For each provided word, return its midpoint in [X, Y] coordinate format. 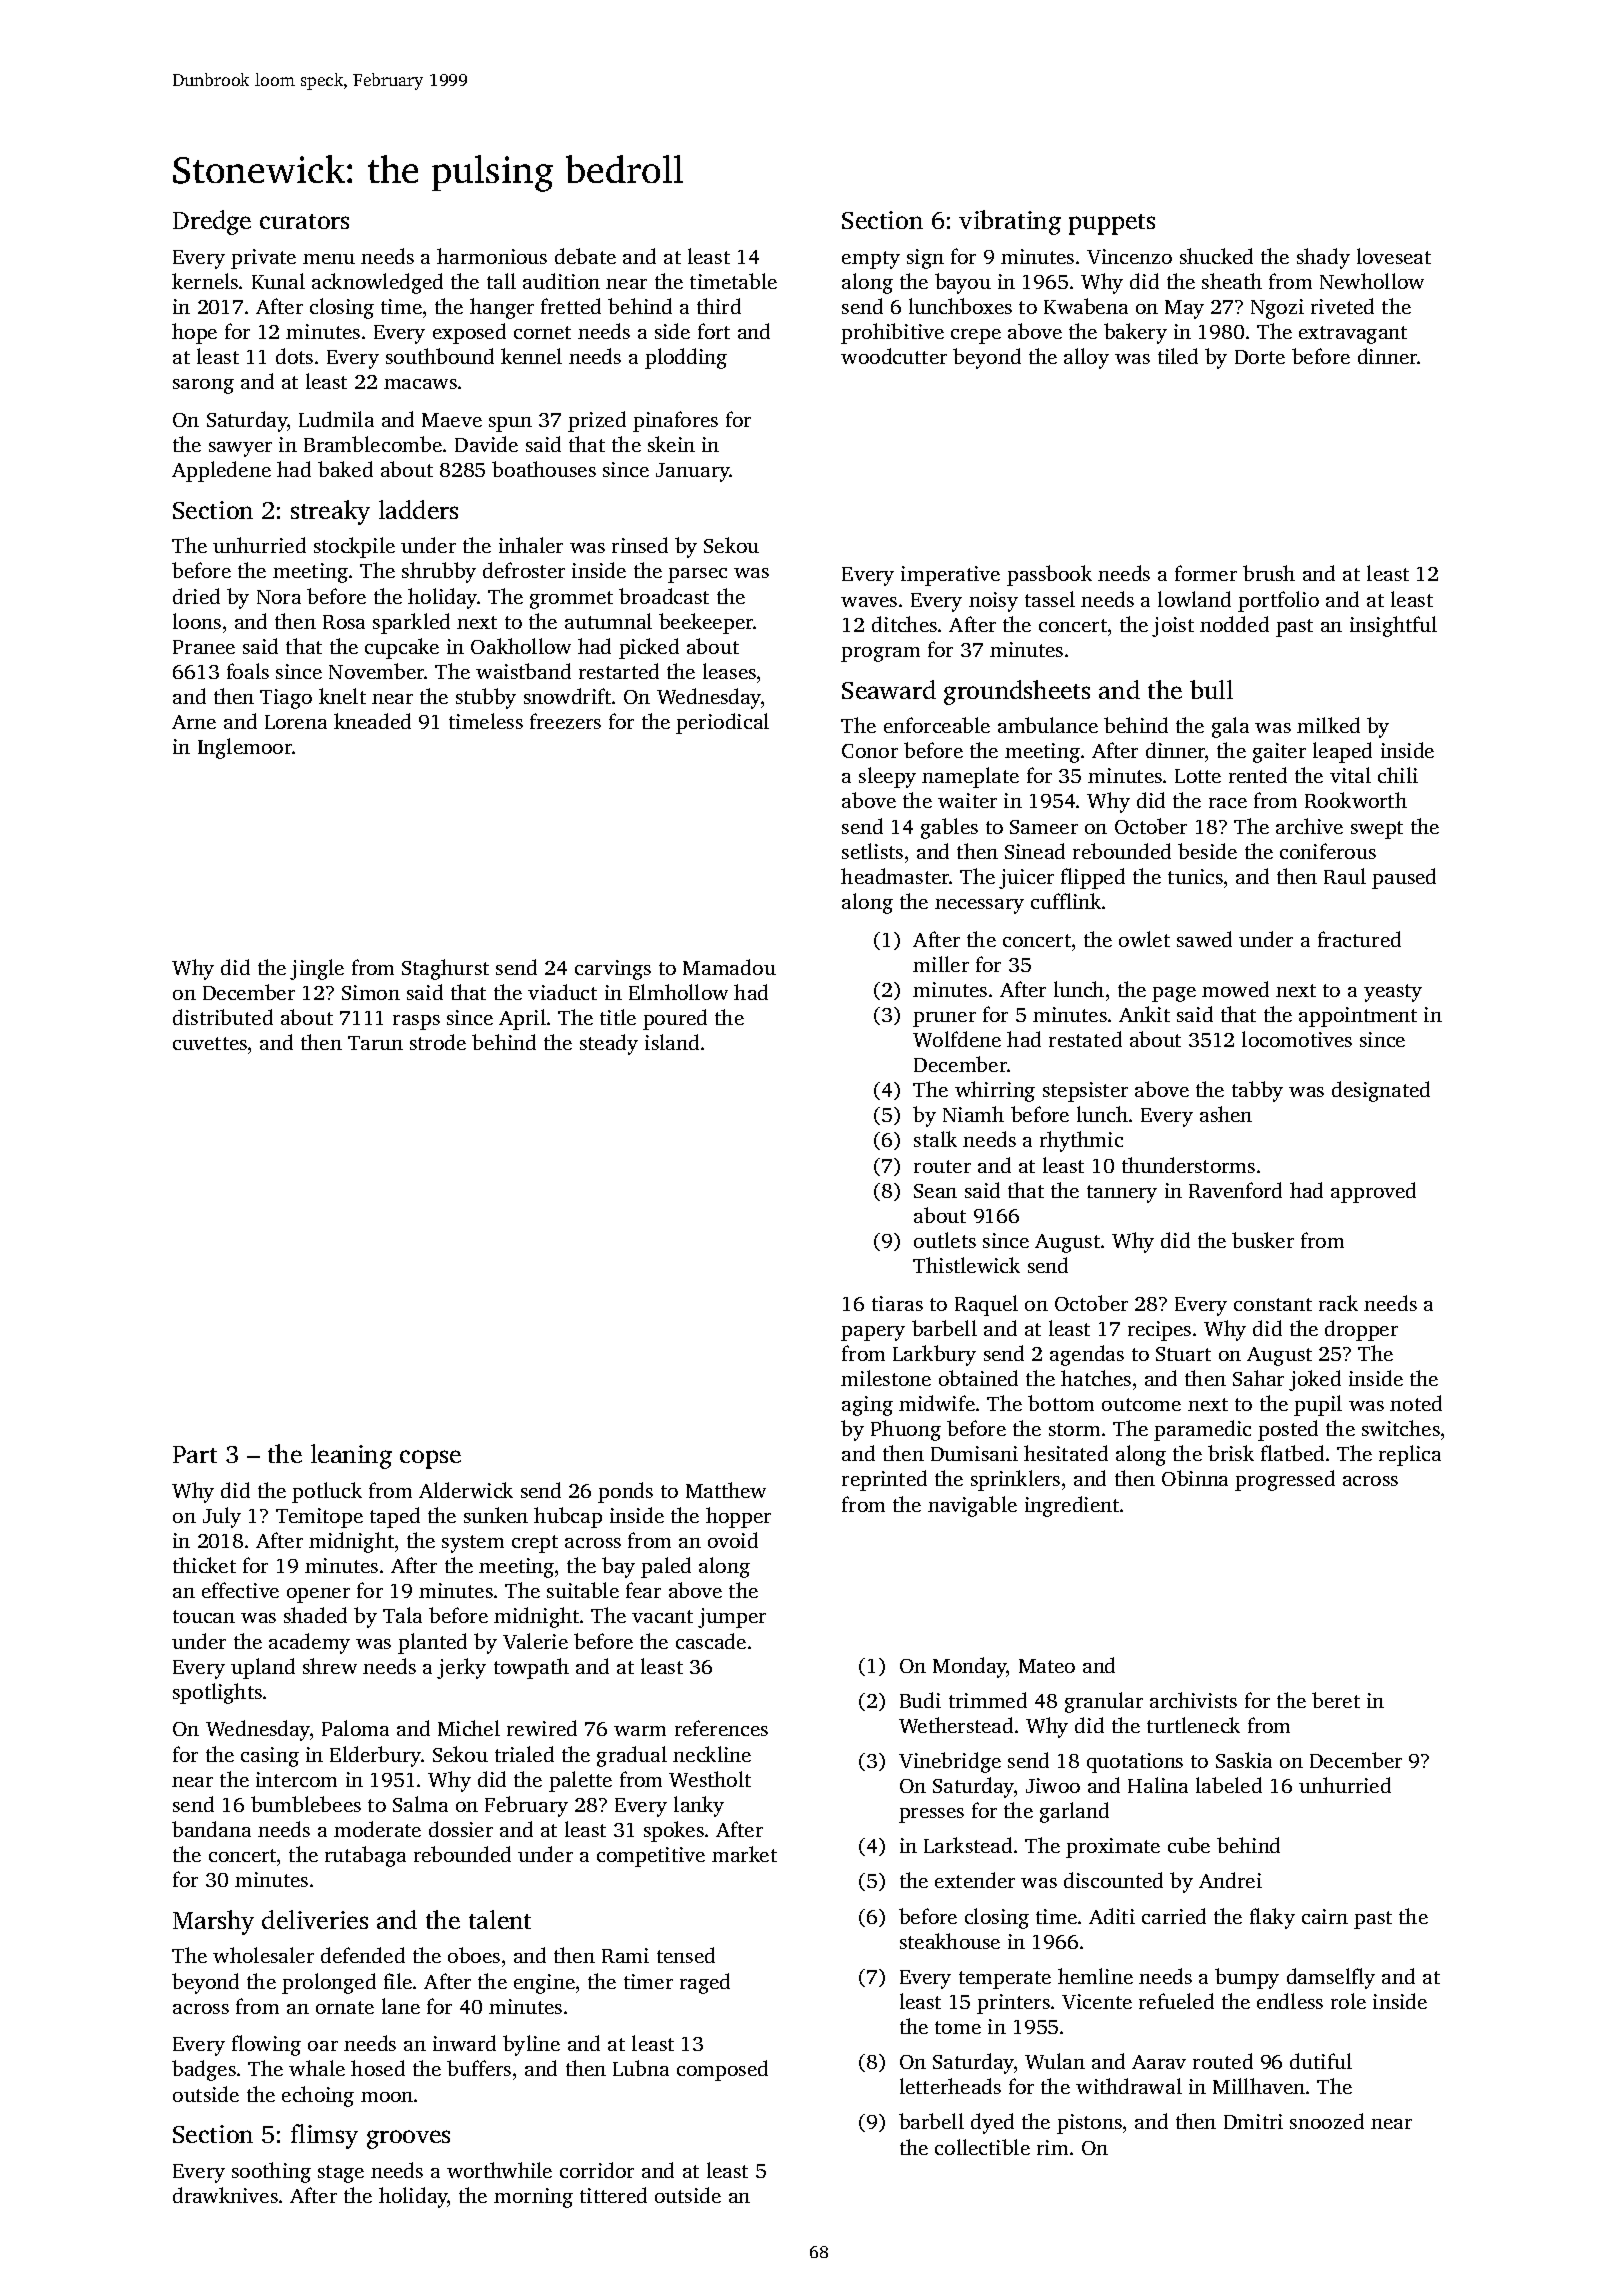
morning [533, 2198]
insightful [1393, 626]
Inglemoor [245, 748]
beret [1336, 1700]
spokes [674, 1831]
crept [535, 1544]
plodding [686, 358]
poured [675, 1019]
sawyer [240, 449]
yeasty [1393, 993]
